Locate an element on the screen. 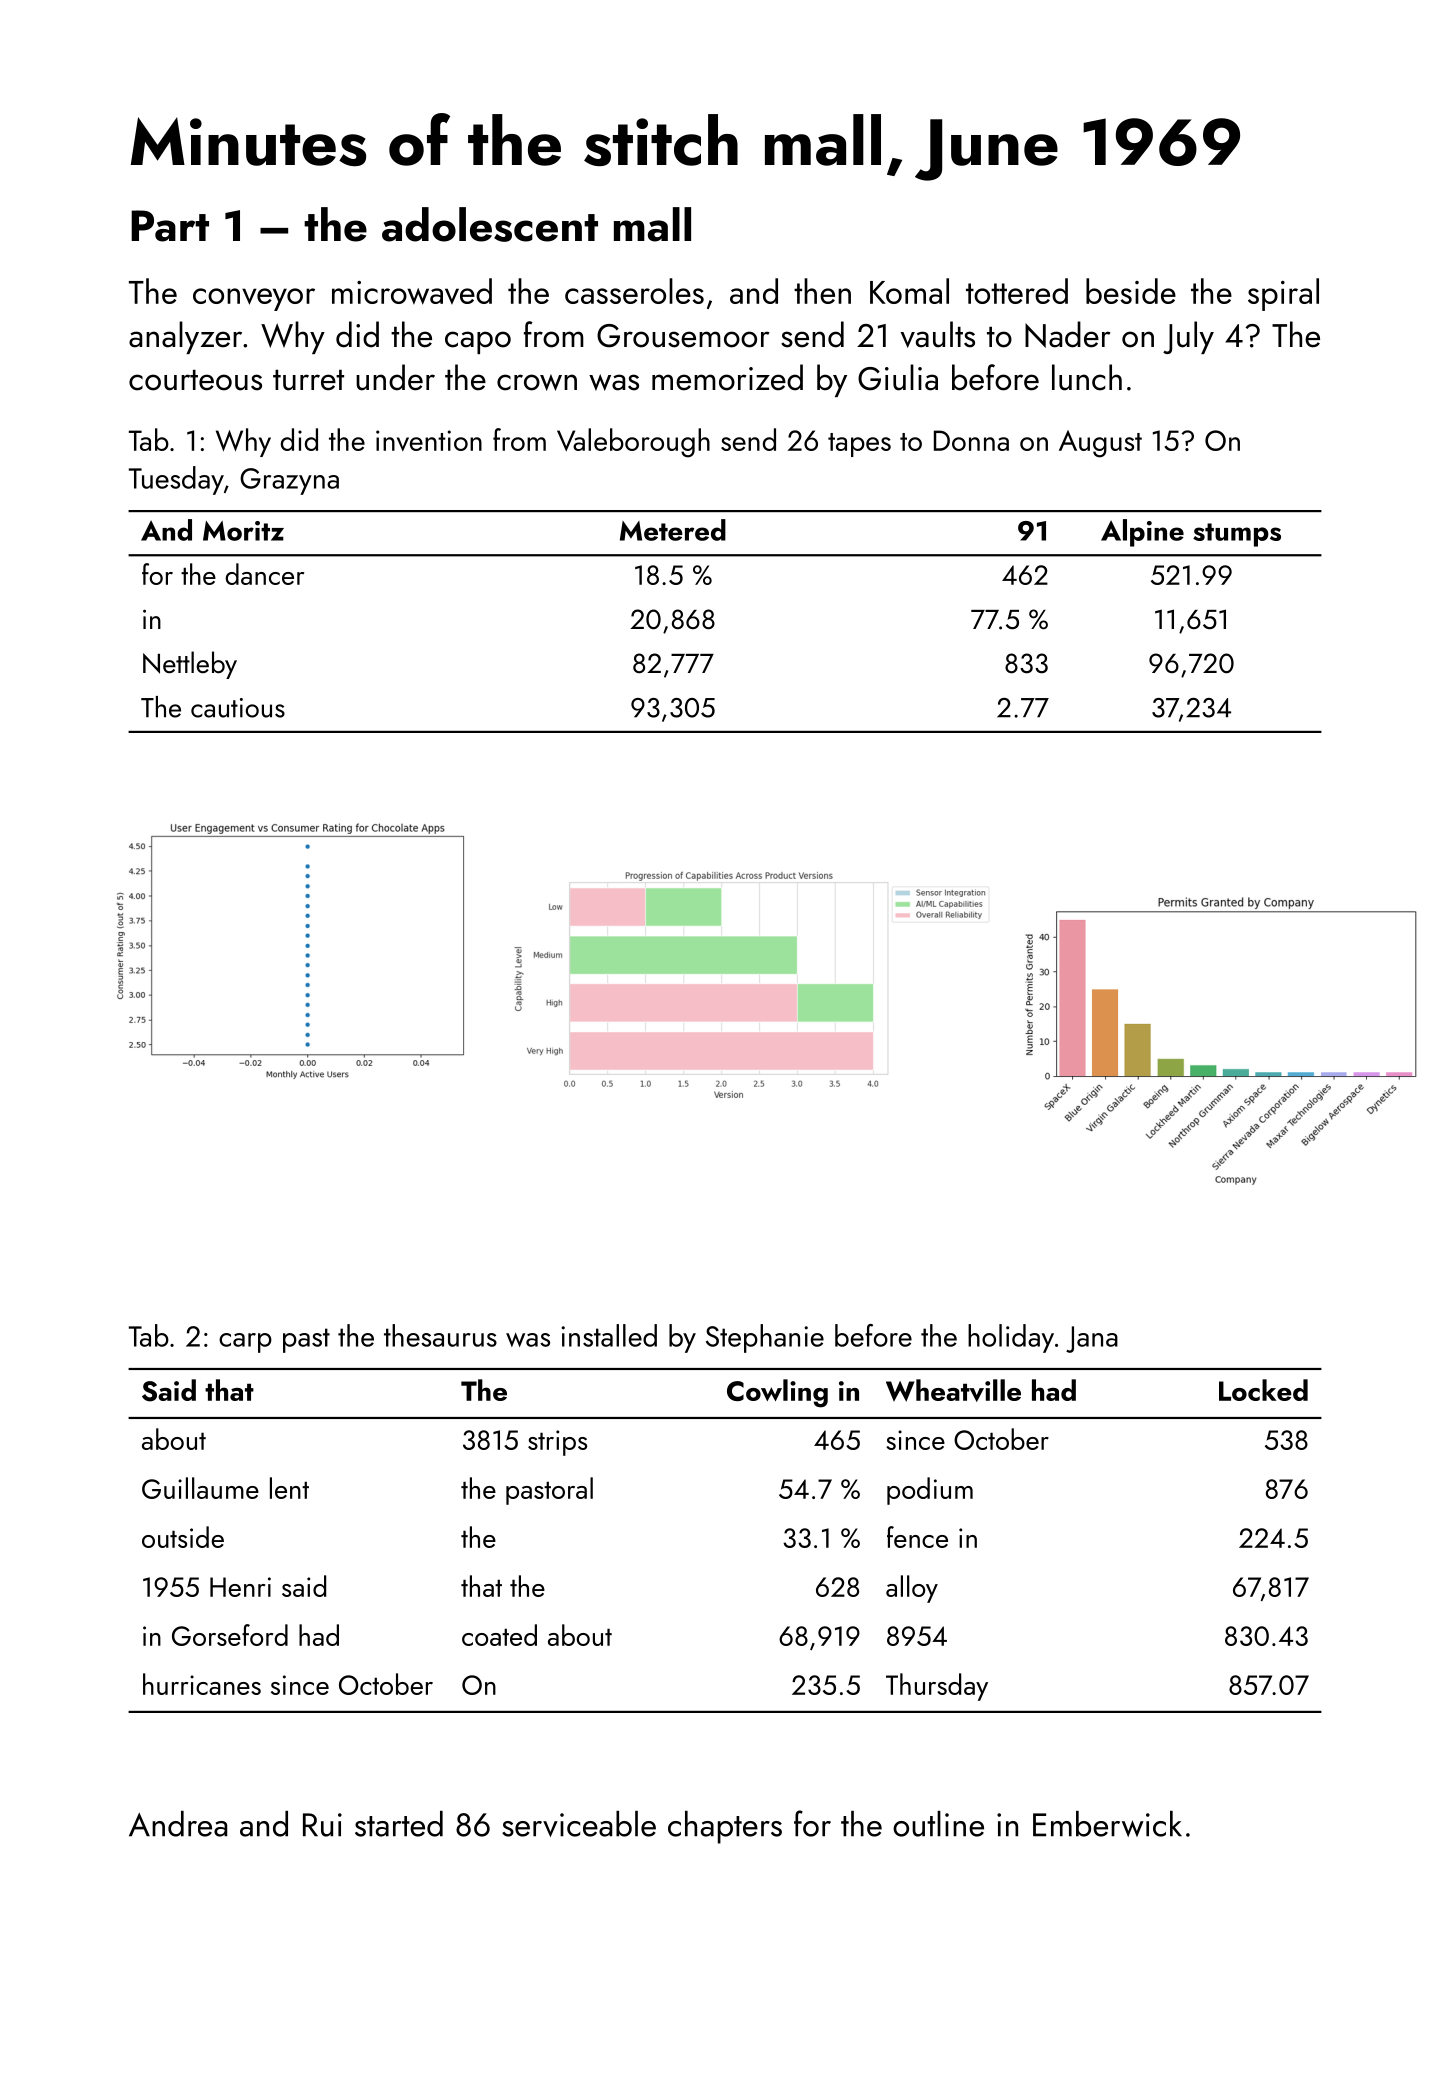 The height and width of the screenshot is (2100, 1450). stumps is located at coordinates (1237, 535).
